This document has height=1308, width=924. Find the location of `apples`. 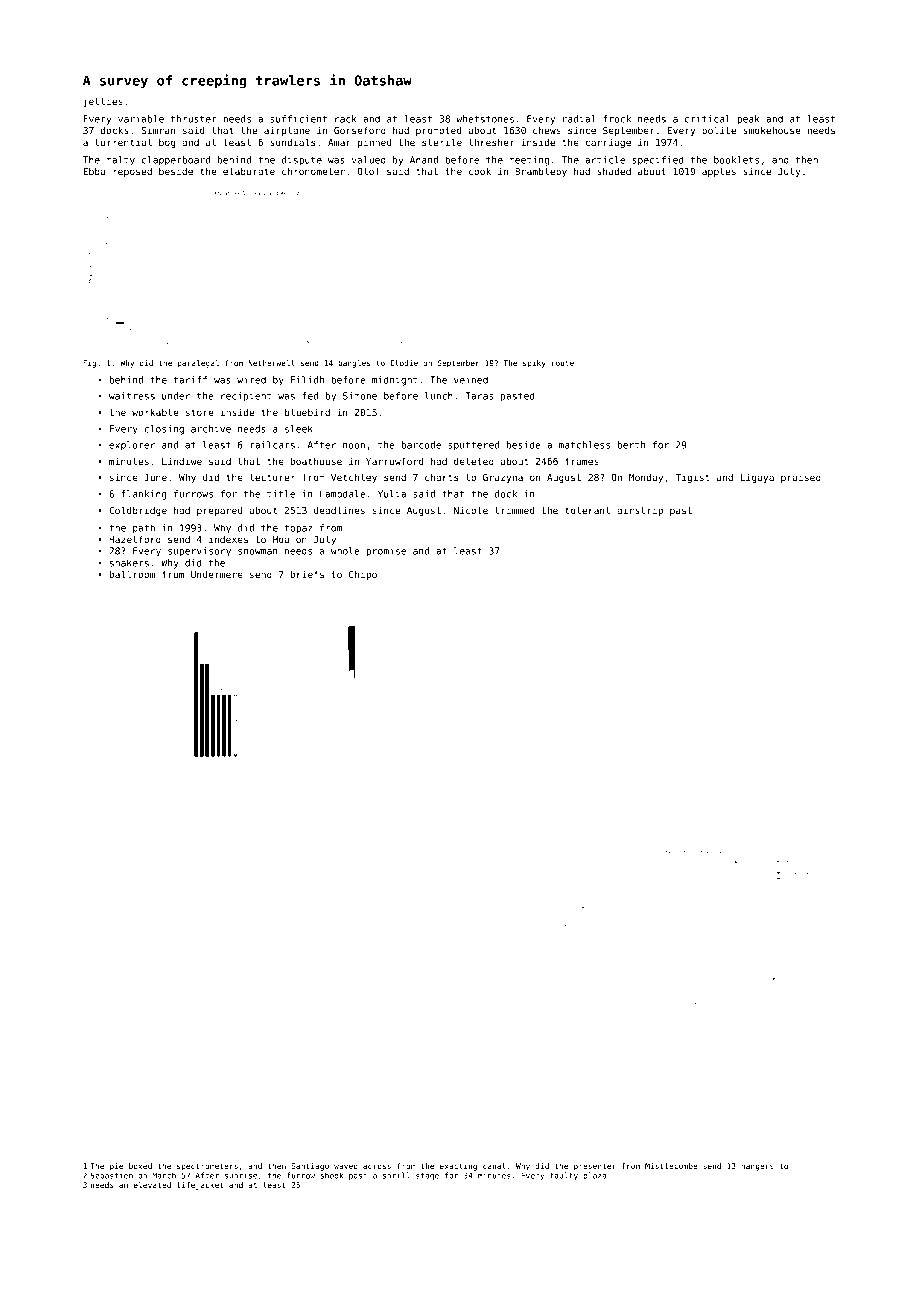

apples is located at coordinates (719, 172).
